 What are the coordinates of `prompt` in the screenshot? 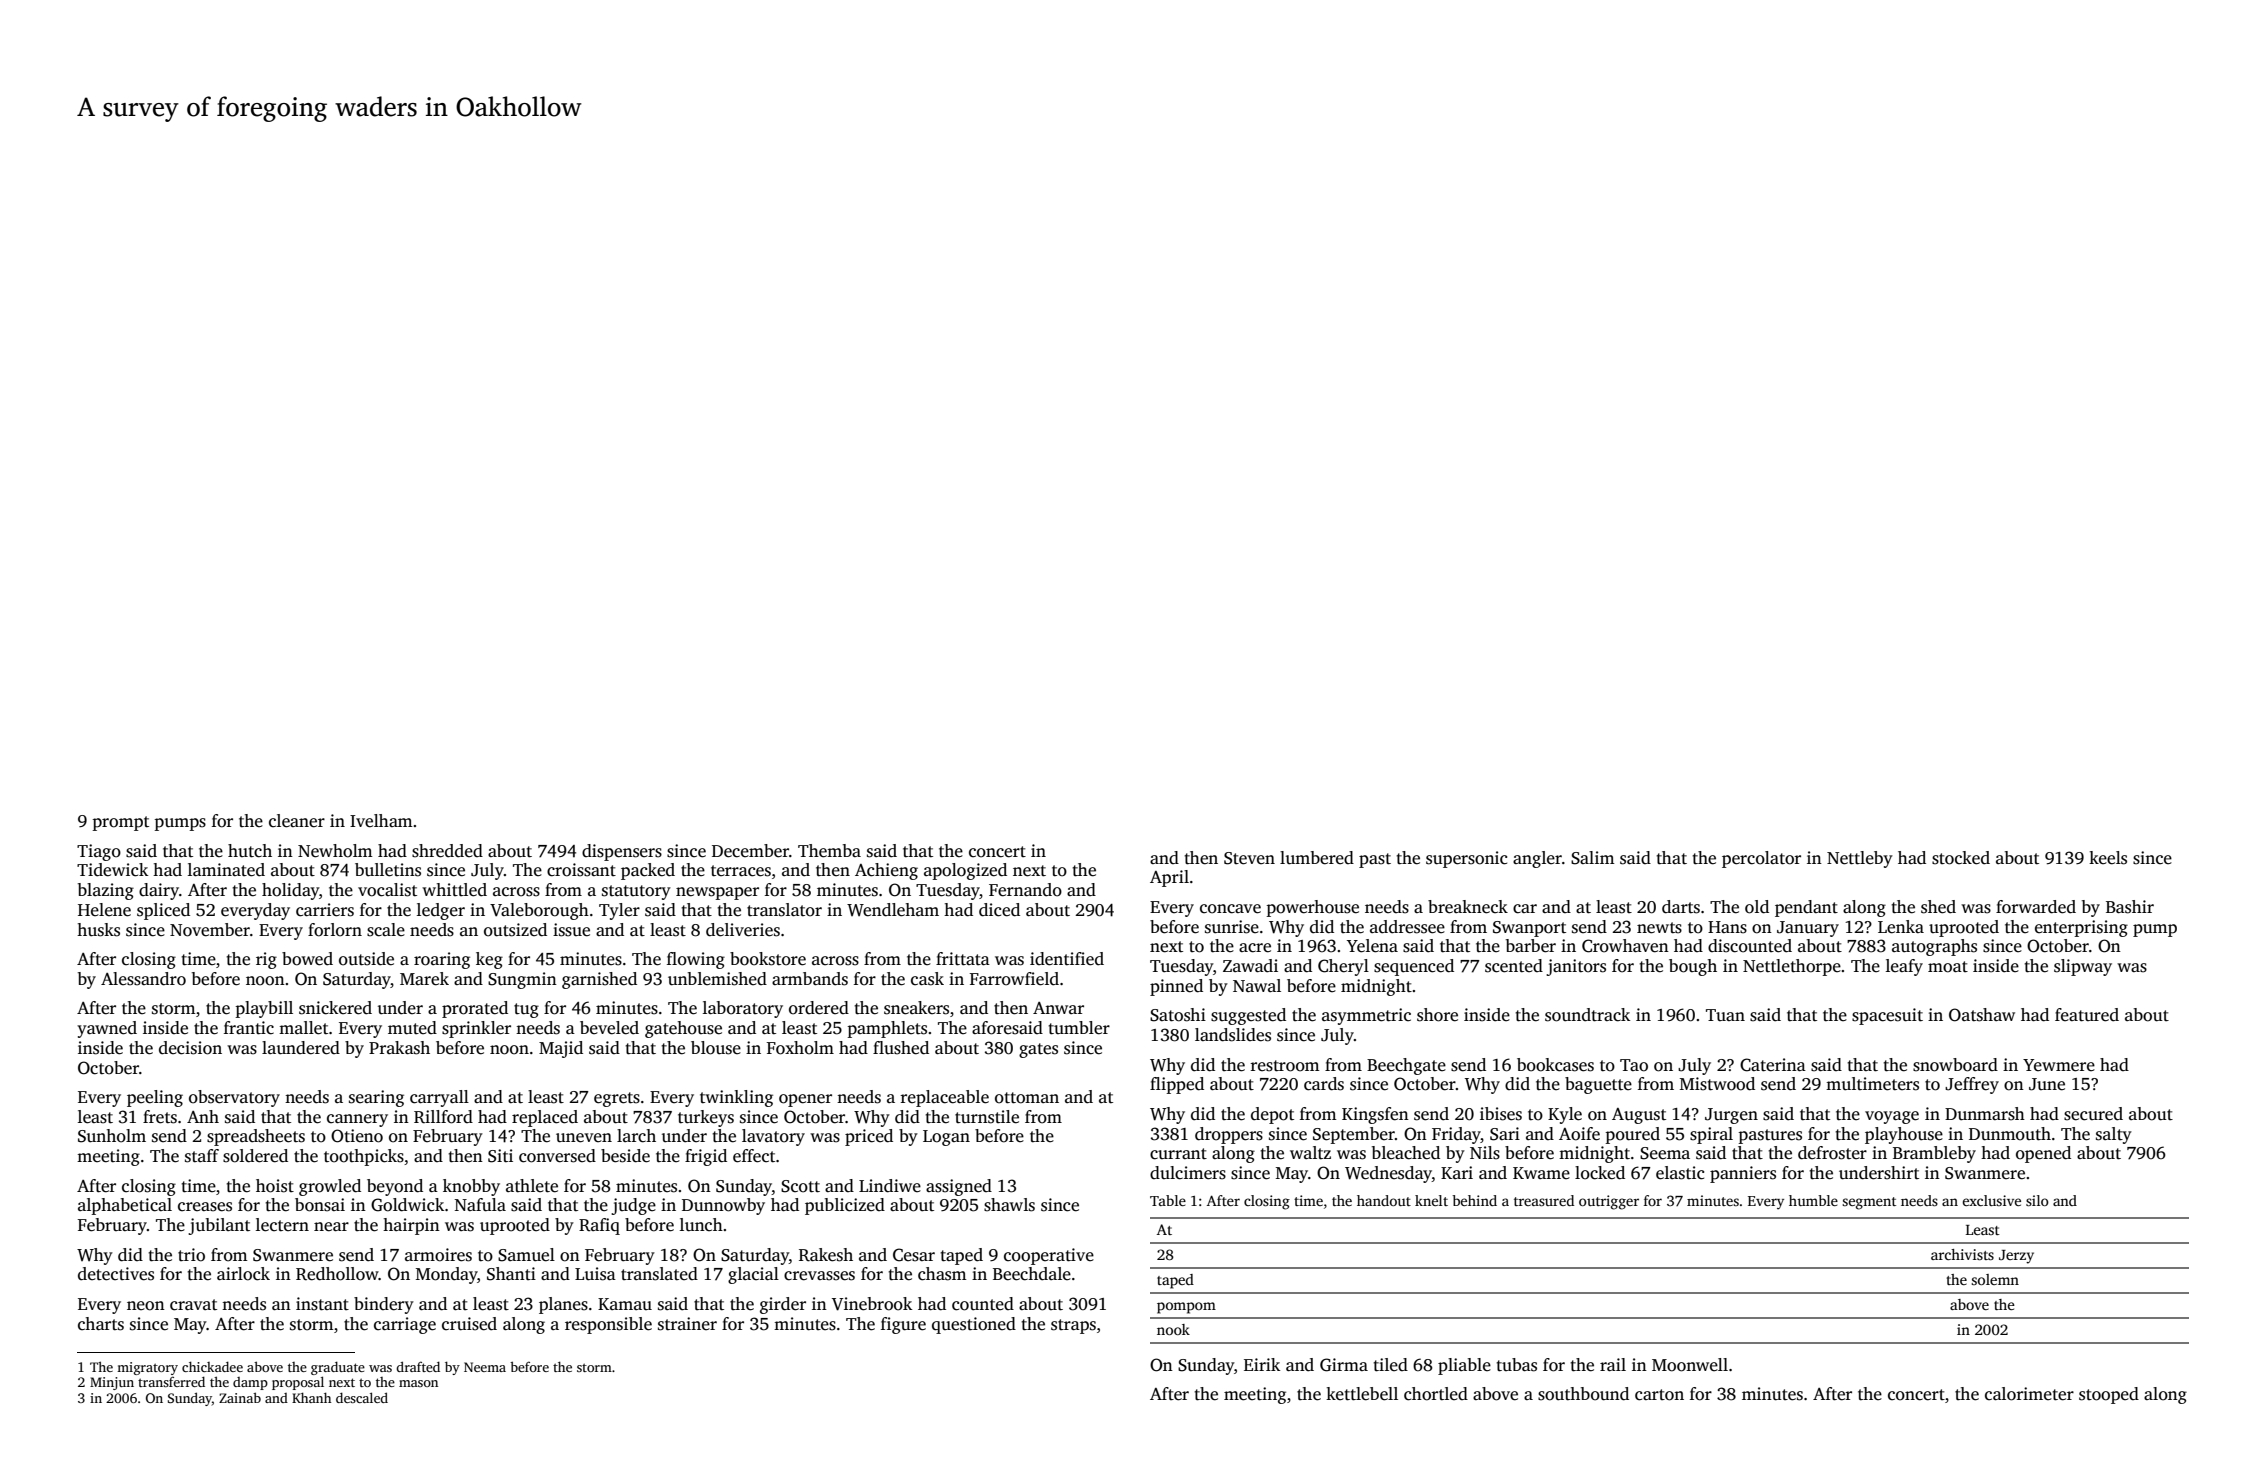 It's located at (121, 823).
